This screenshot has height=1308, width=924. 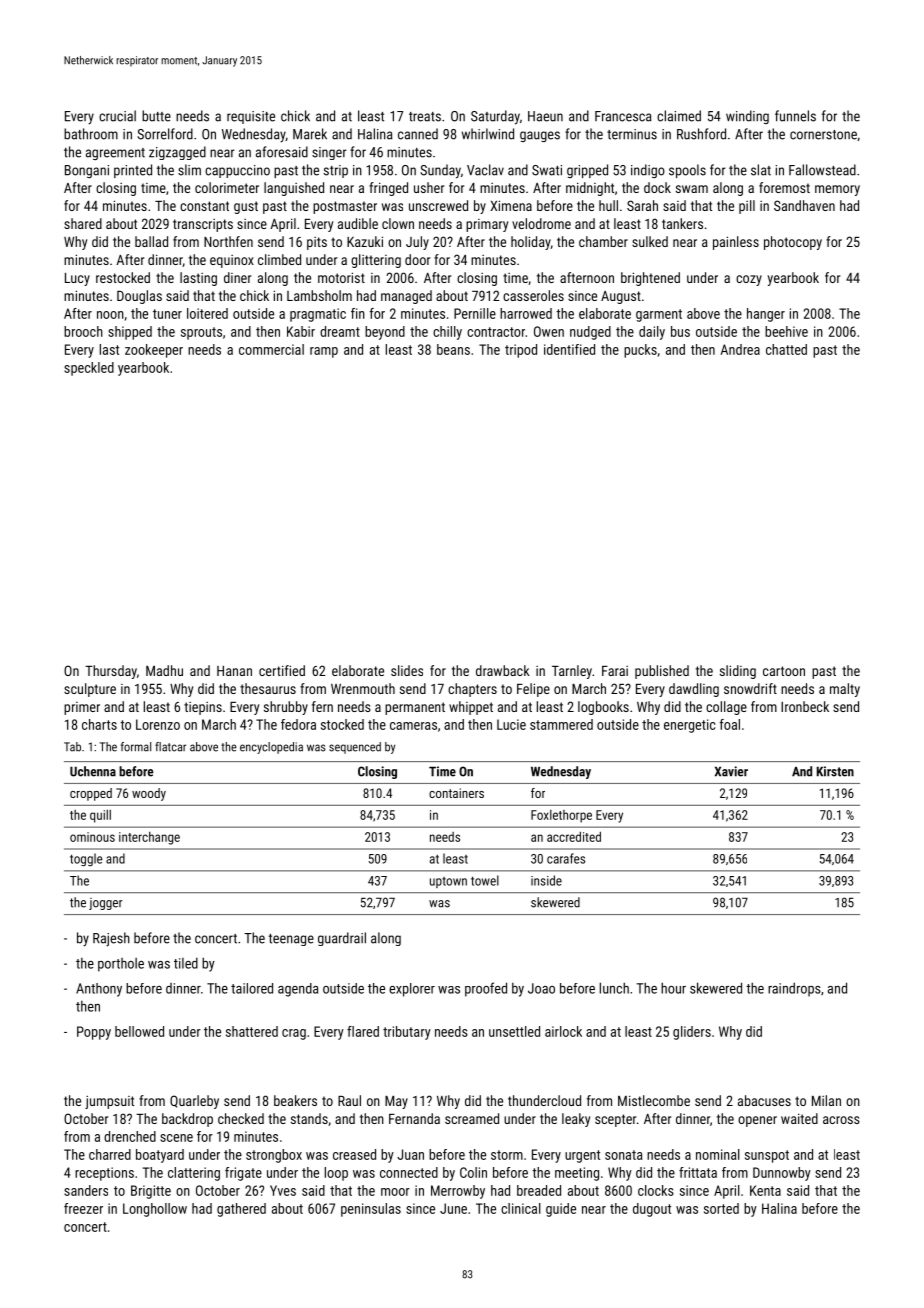 What do you see at coordinates (837, 190) in the screenshot?
I see `memory` at bounding box center [837, 190].
